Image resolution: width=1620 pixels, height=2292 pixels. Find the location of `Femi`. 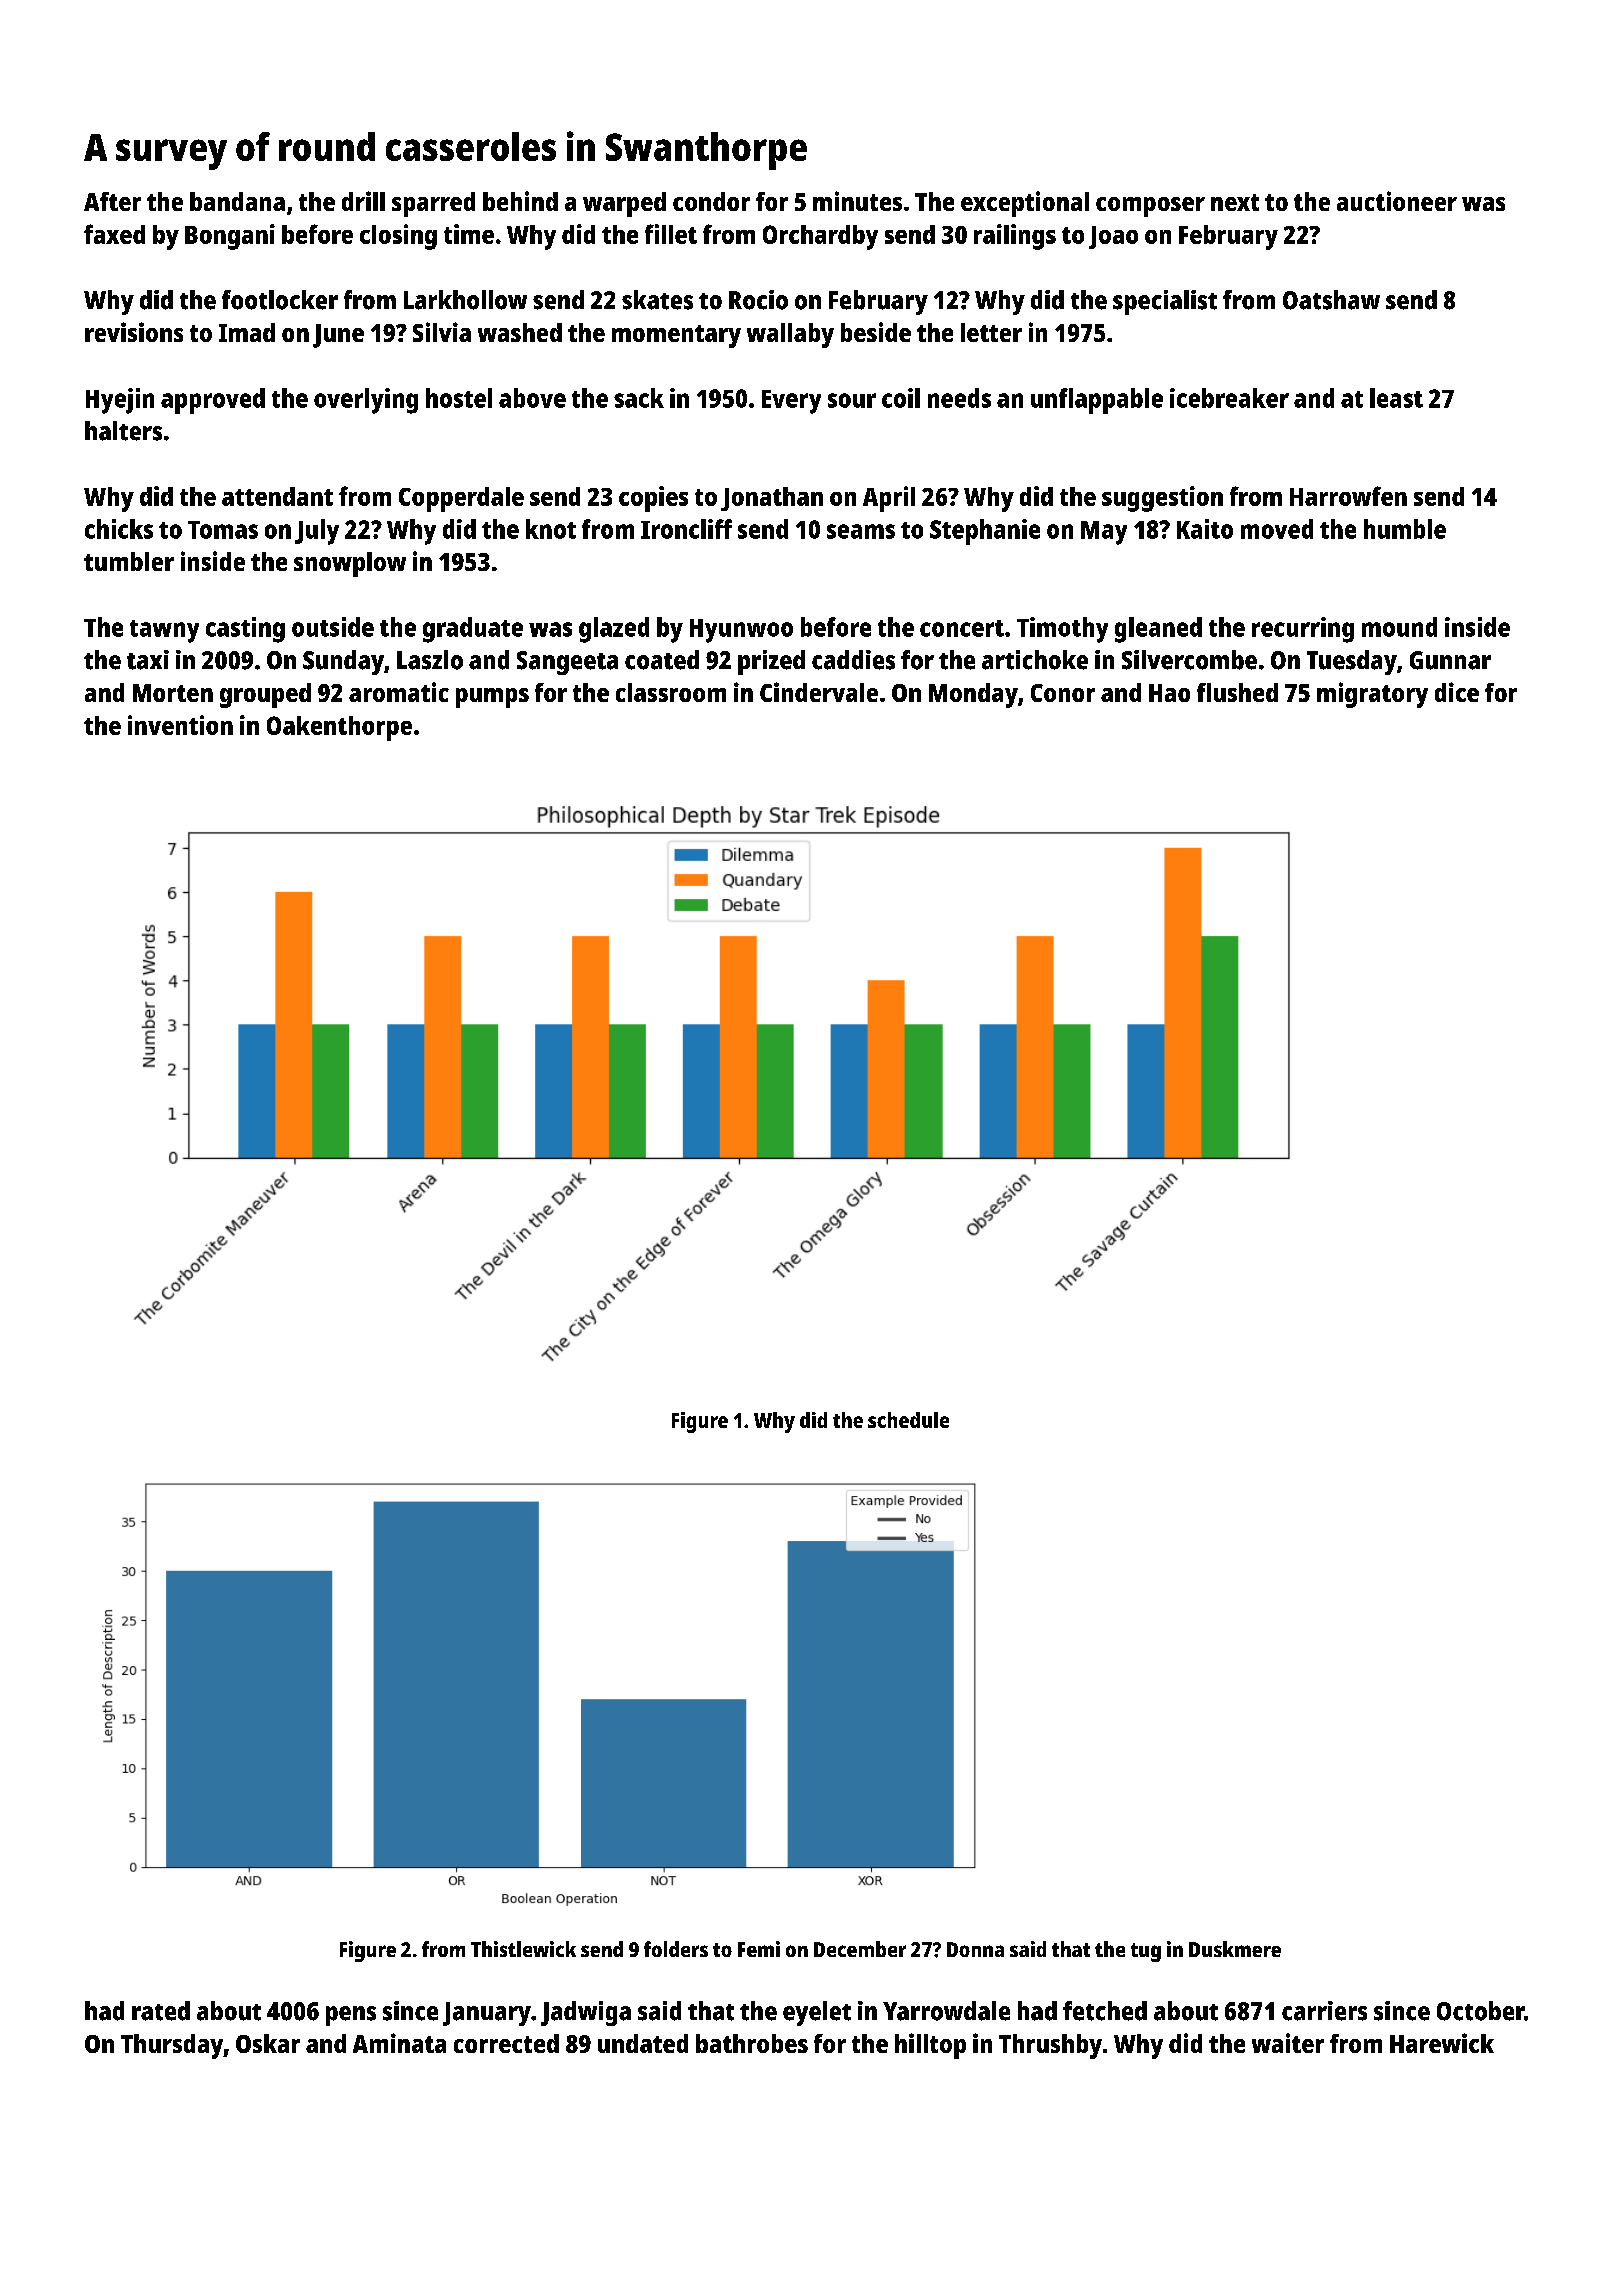

Femi is located at coordinates (759, 1949).
